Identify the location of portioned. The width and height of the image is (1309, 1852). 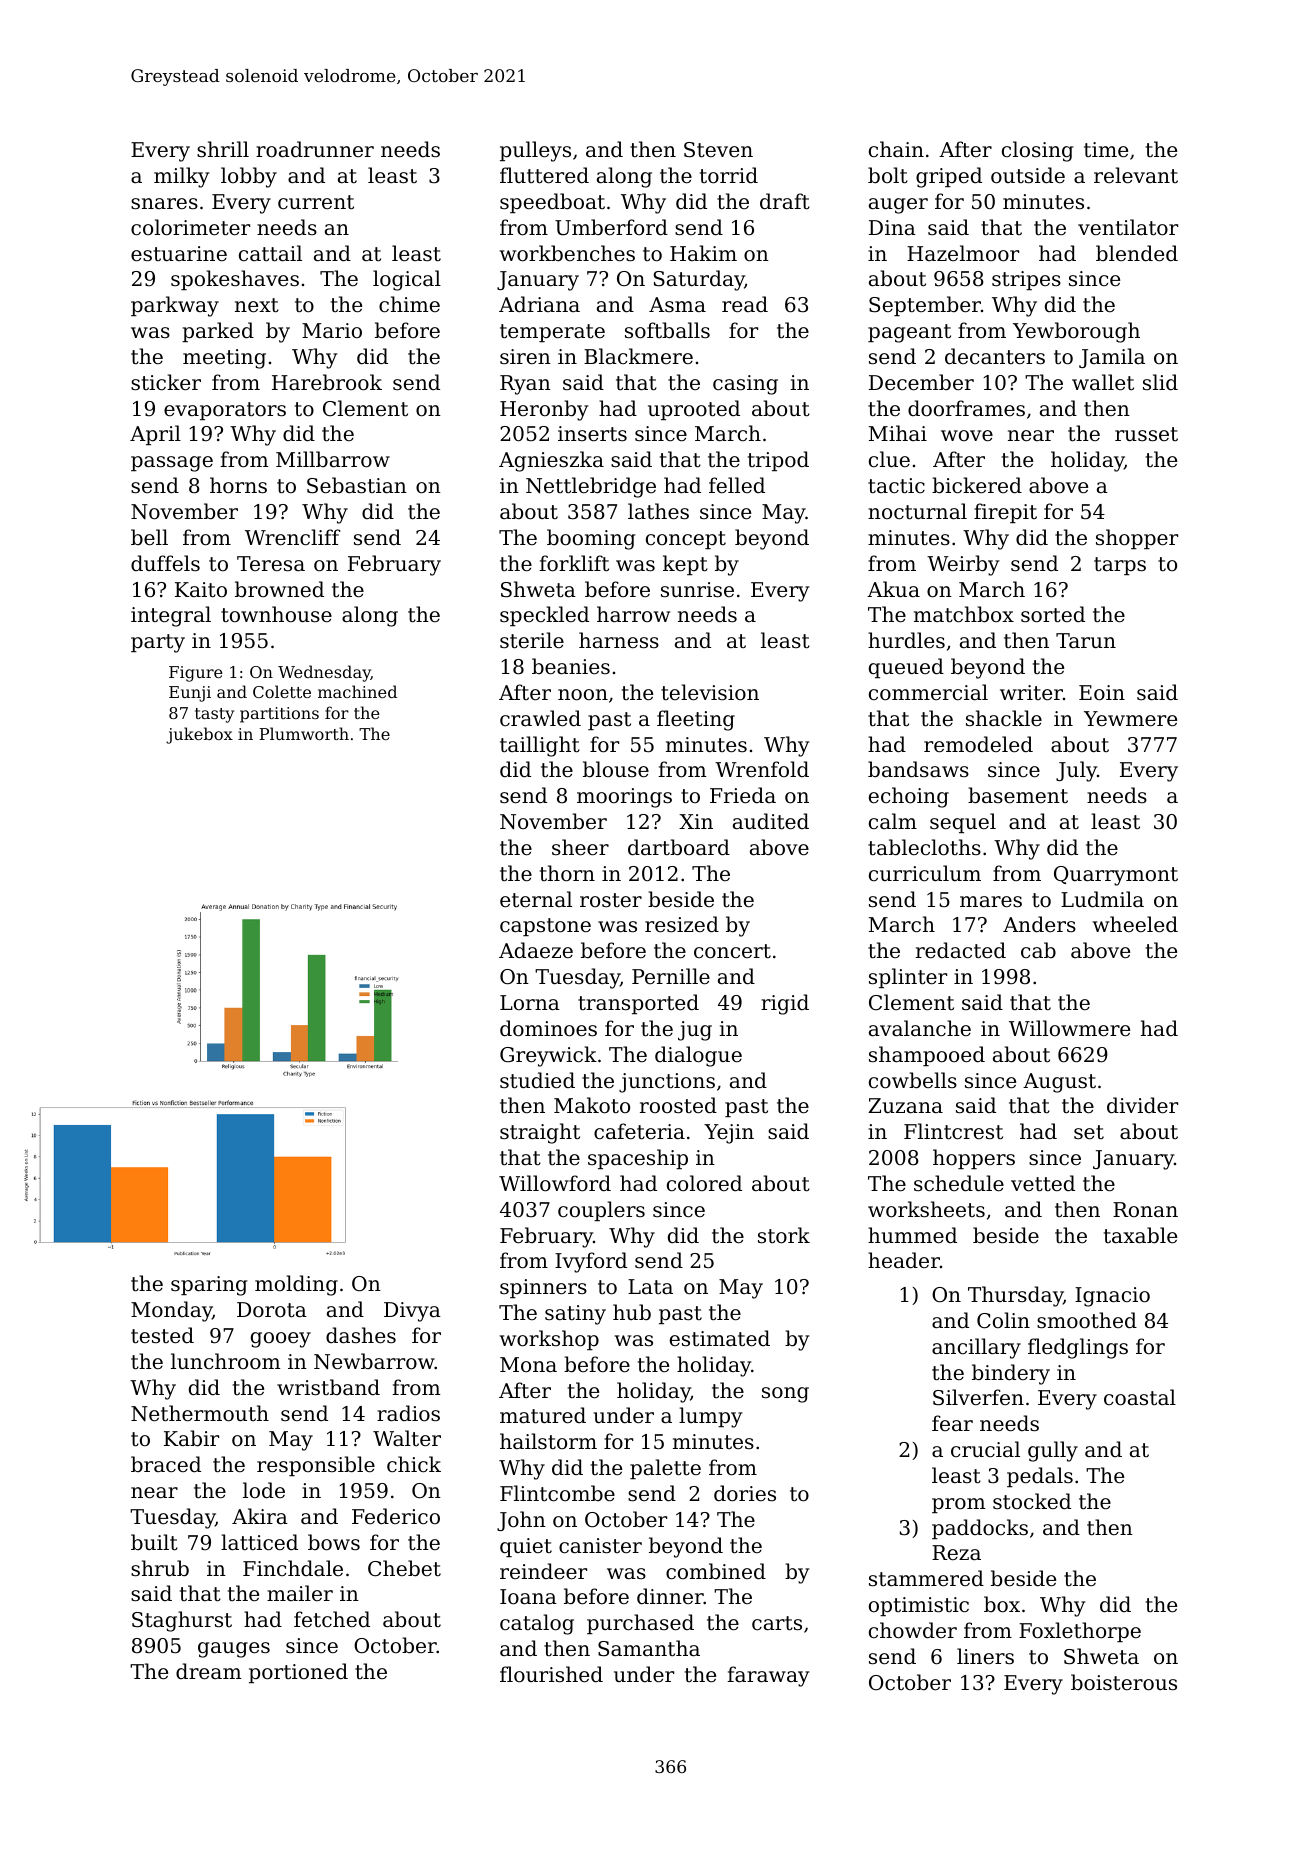
(298, 1673).
